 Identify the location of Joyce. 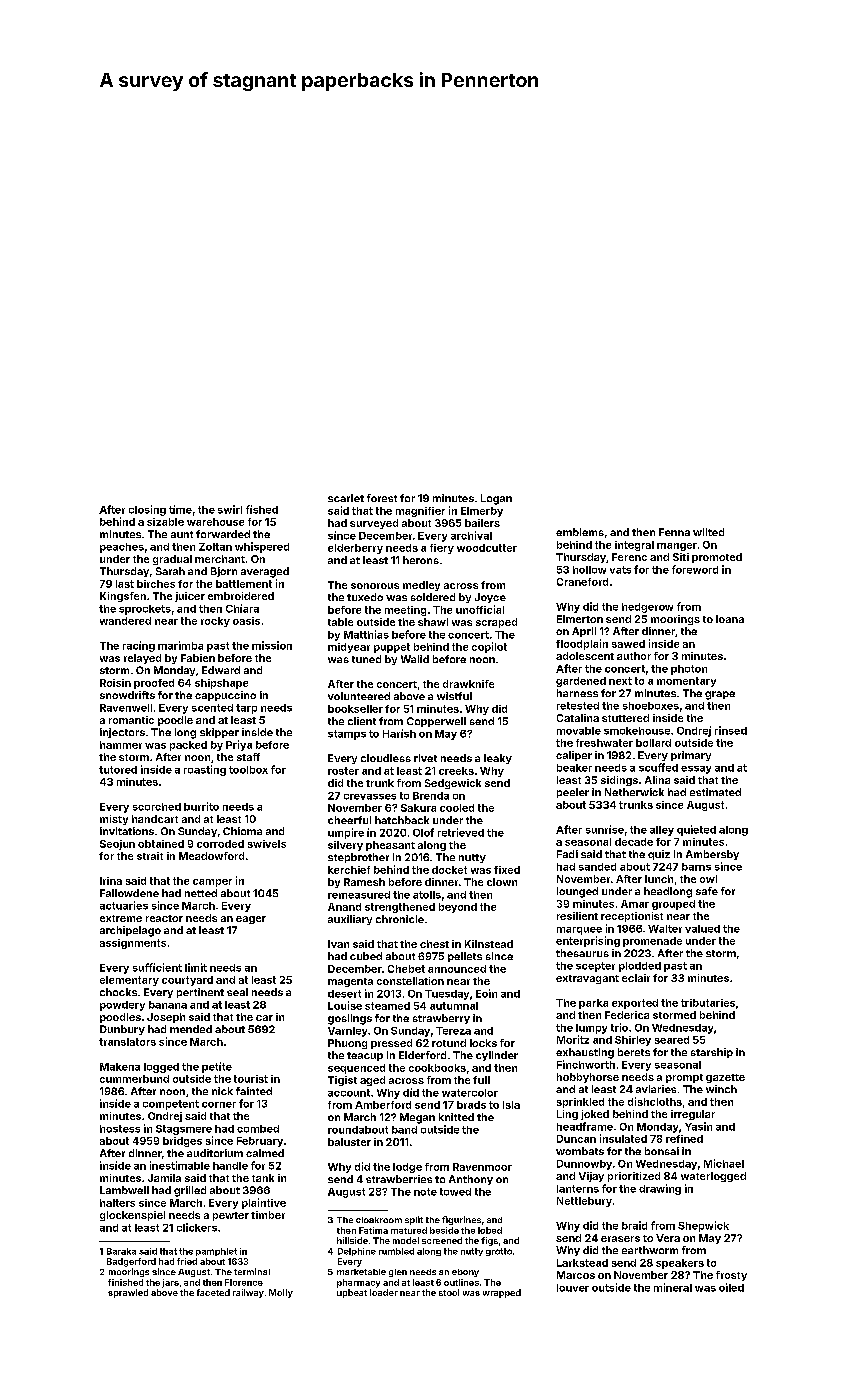
(490, 598).
